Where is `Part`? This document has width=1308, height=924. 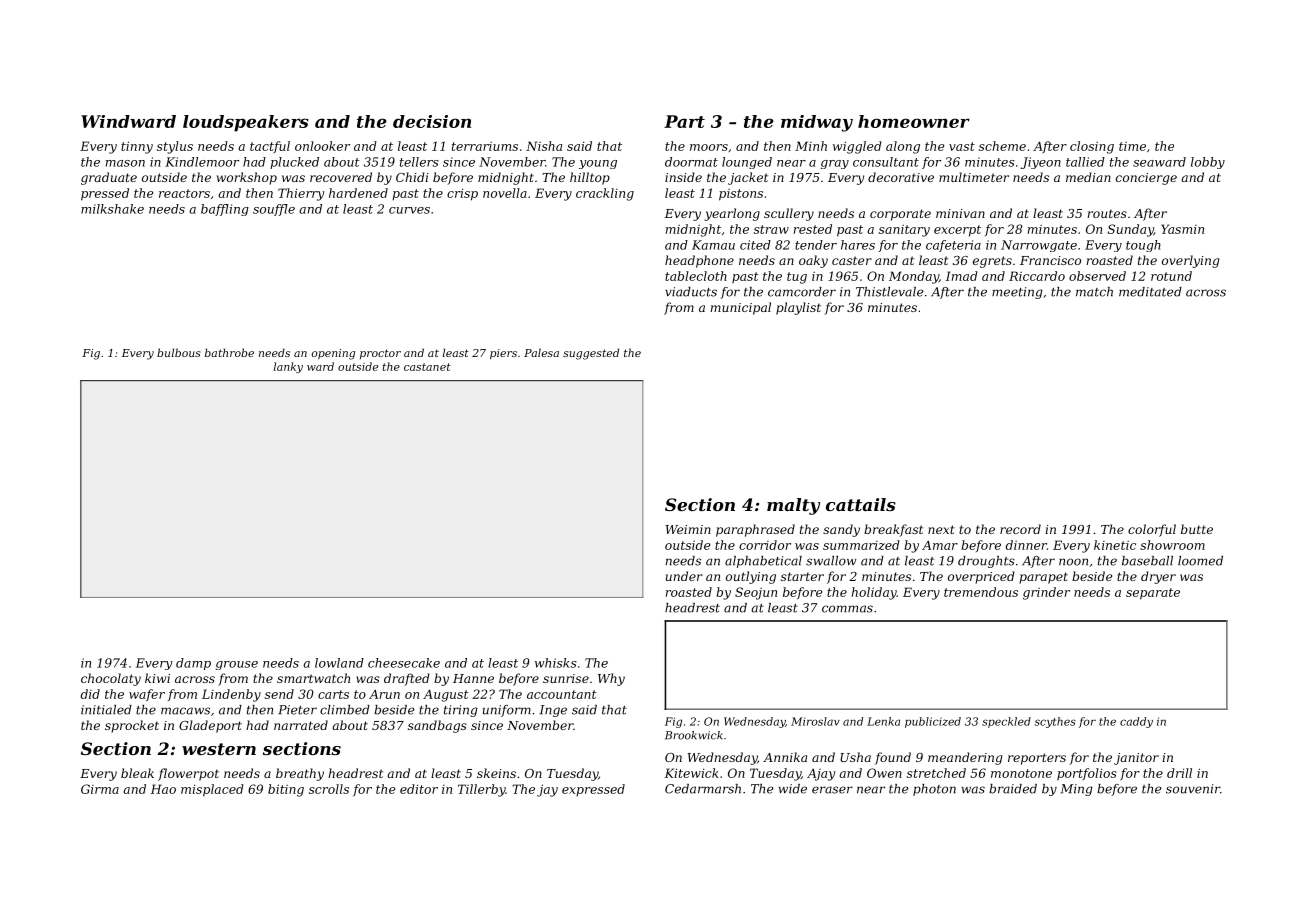 Part is located at coordinates (684, 121).
